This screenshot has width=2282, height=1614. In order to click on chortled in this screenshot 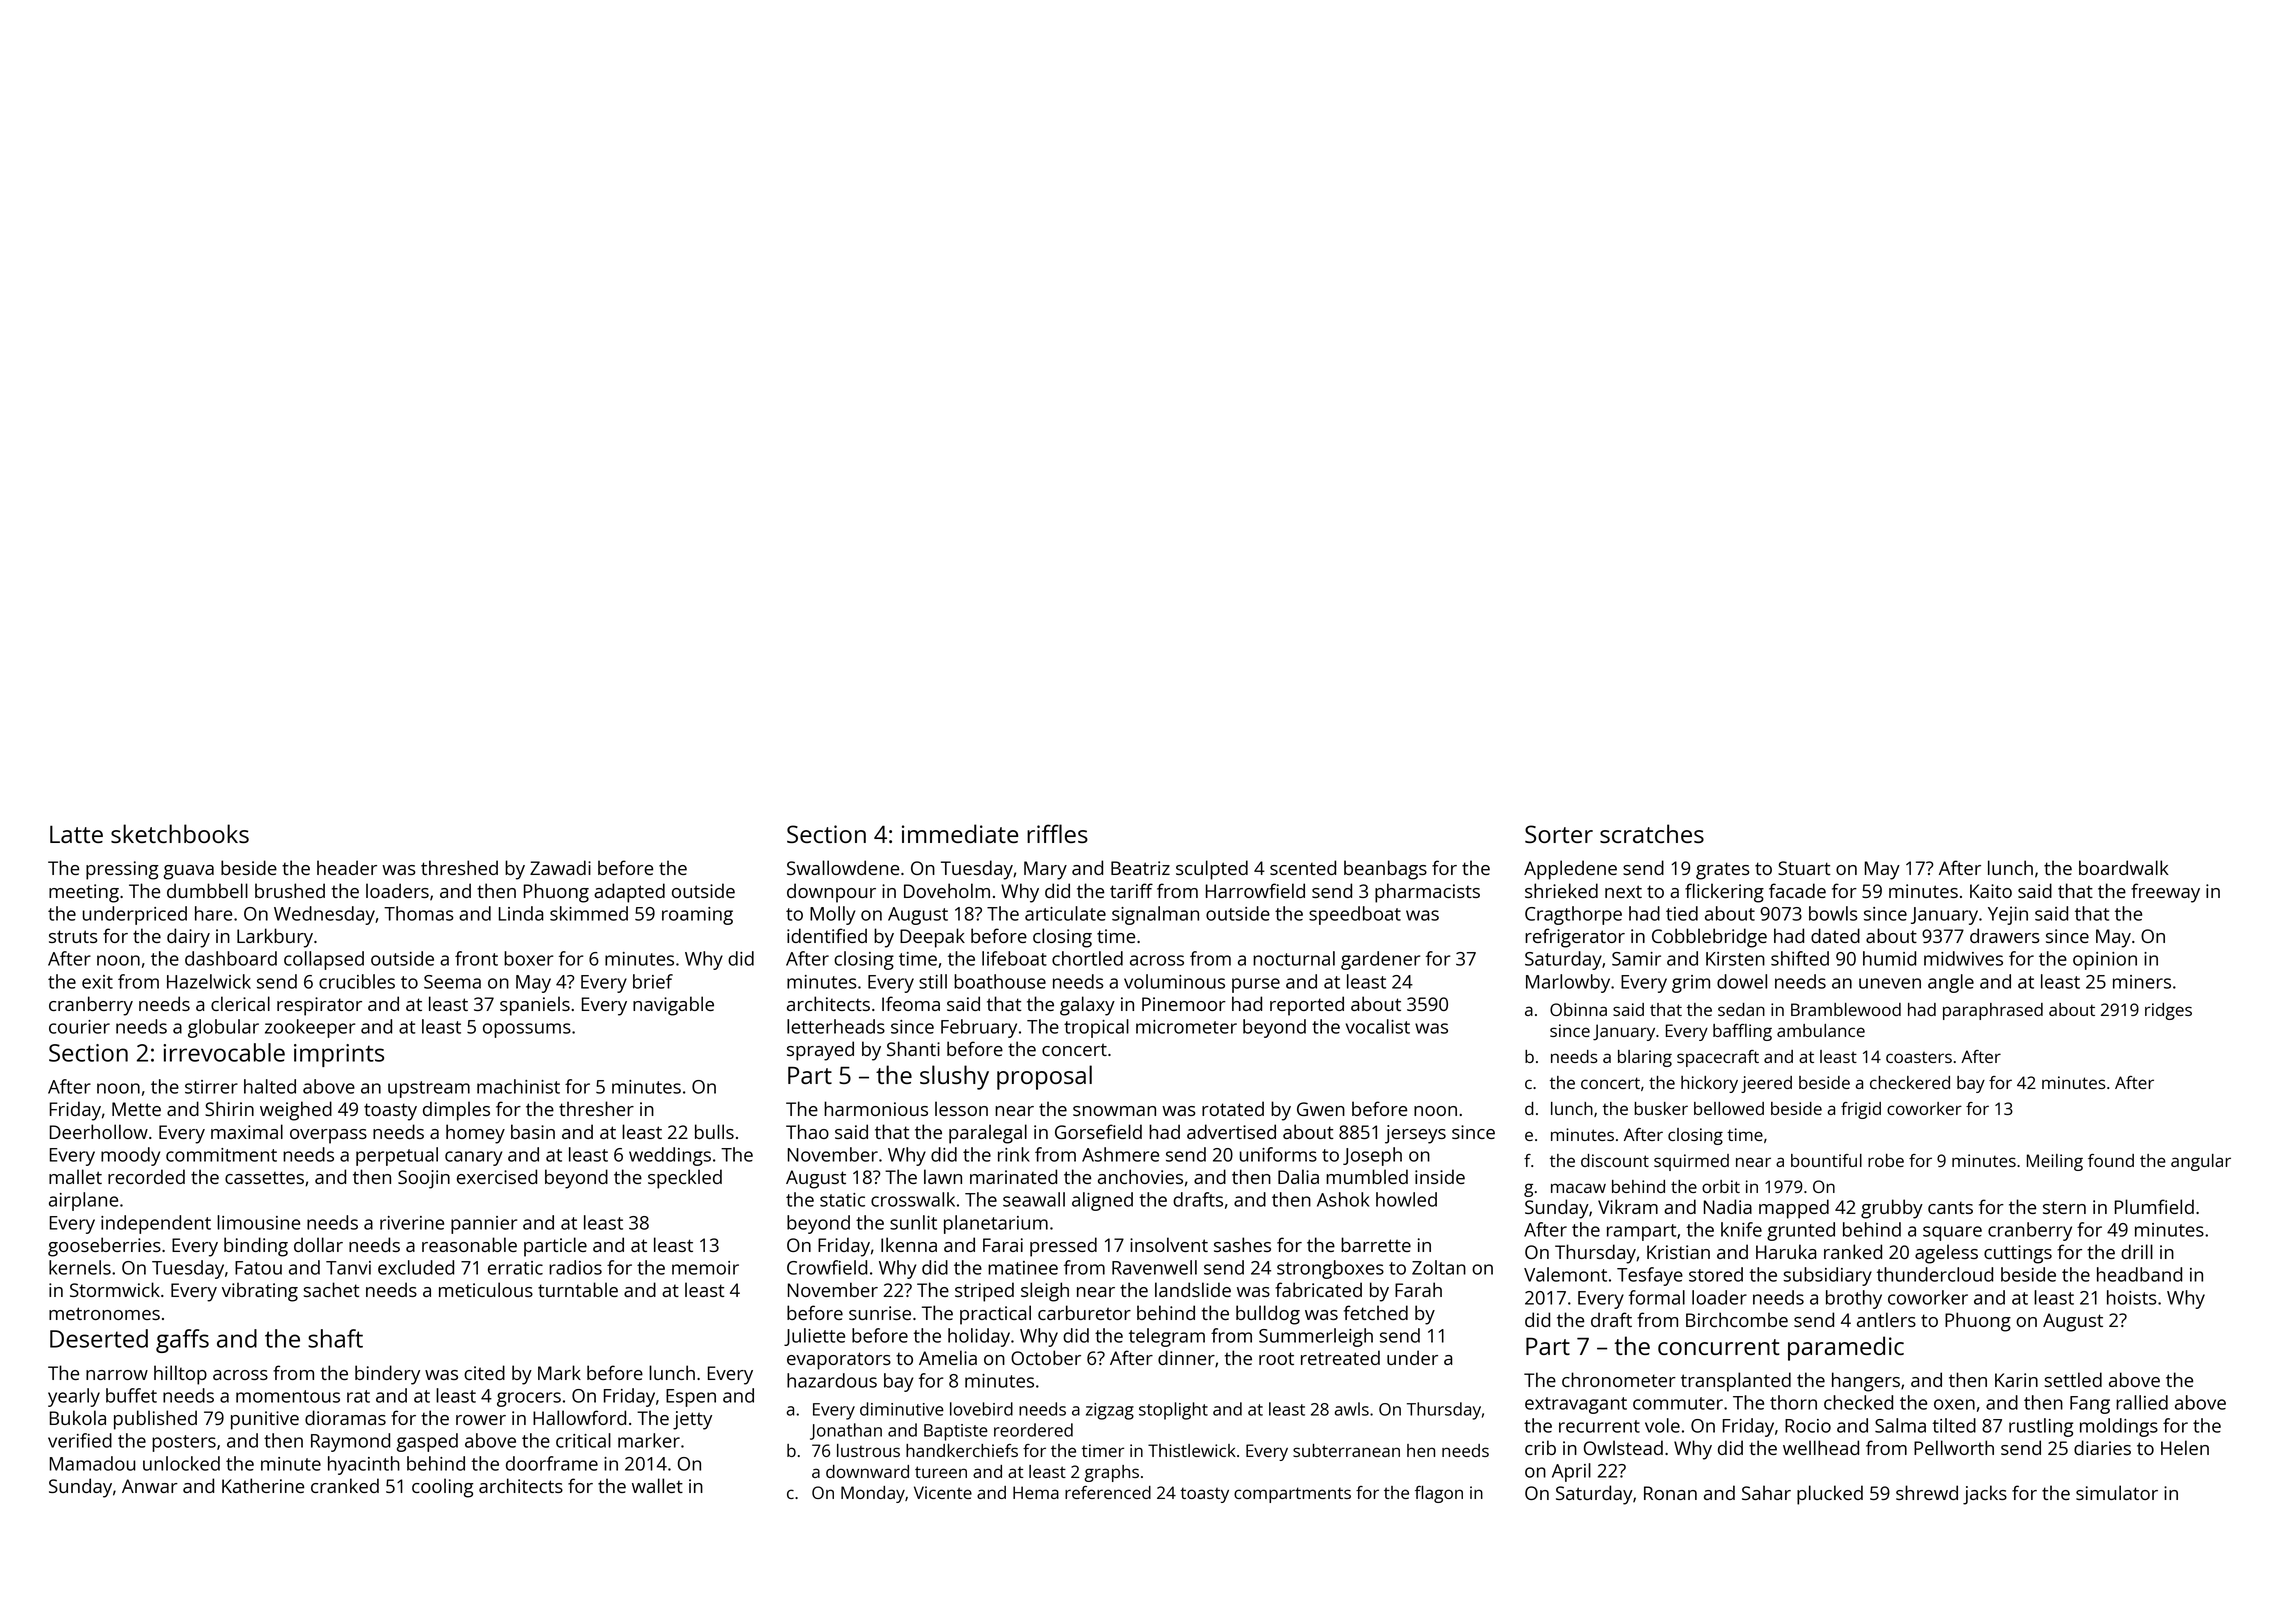, I will do `click(1087, 958)`.
